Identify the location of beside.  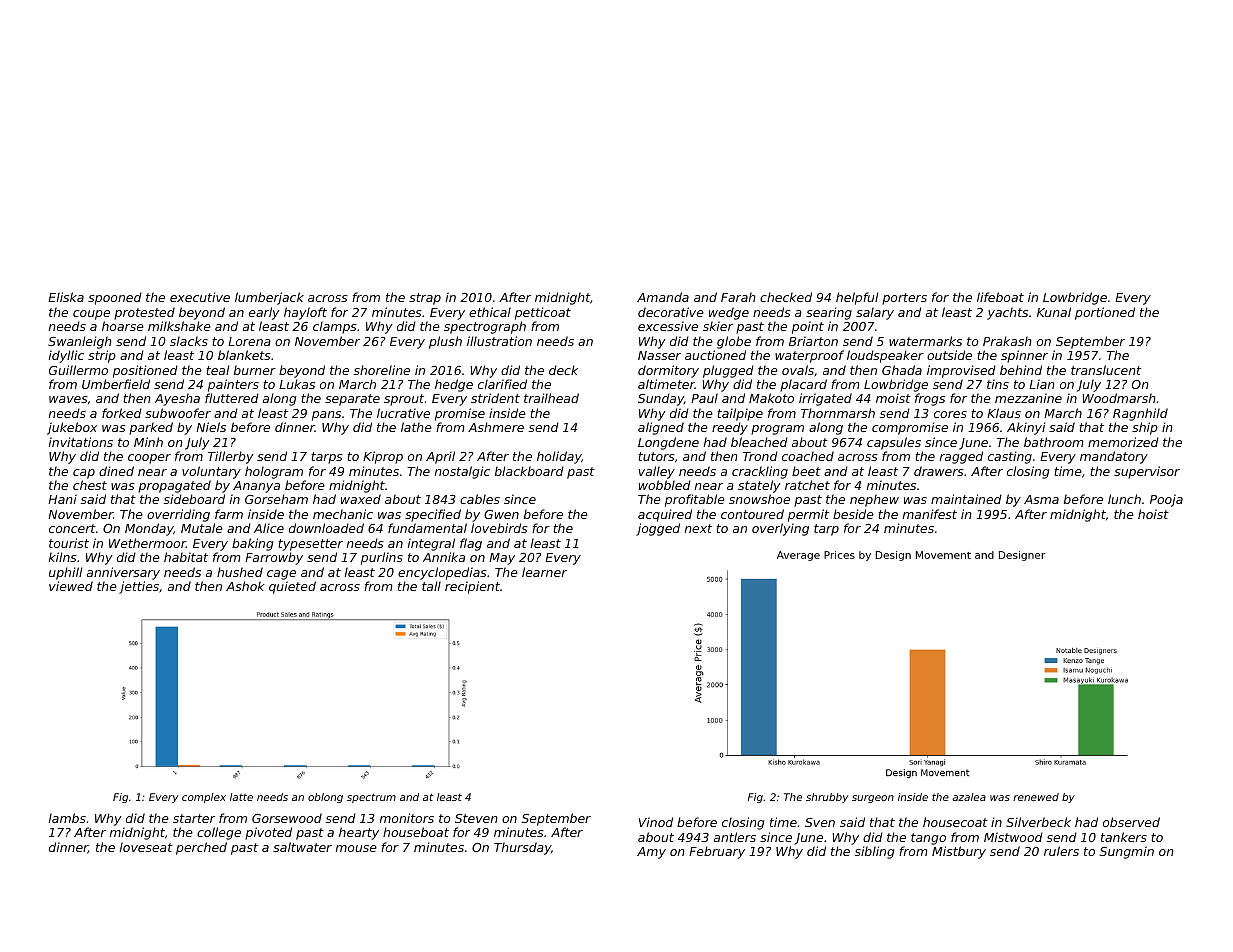
(853, 514).
